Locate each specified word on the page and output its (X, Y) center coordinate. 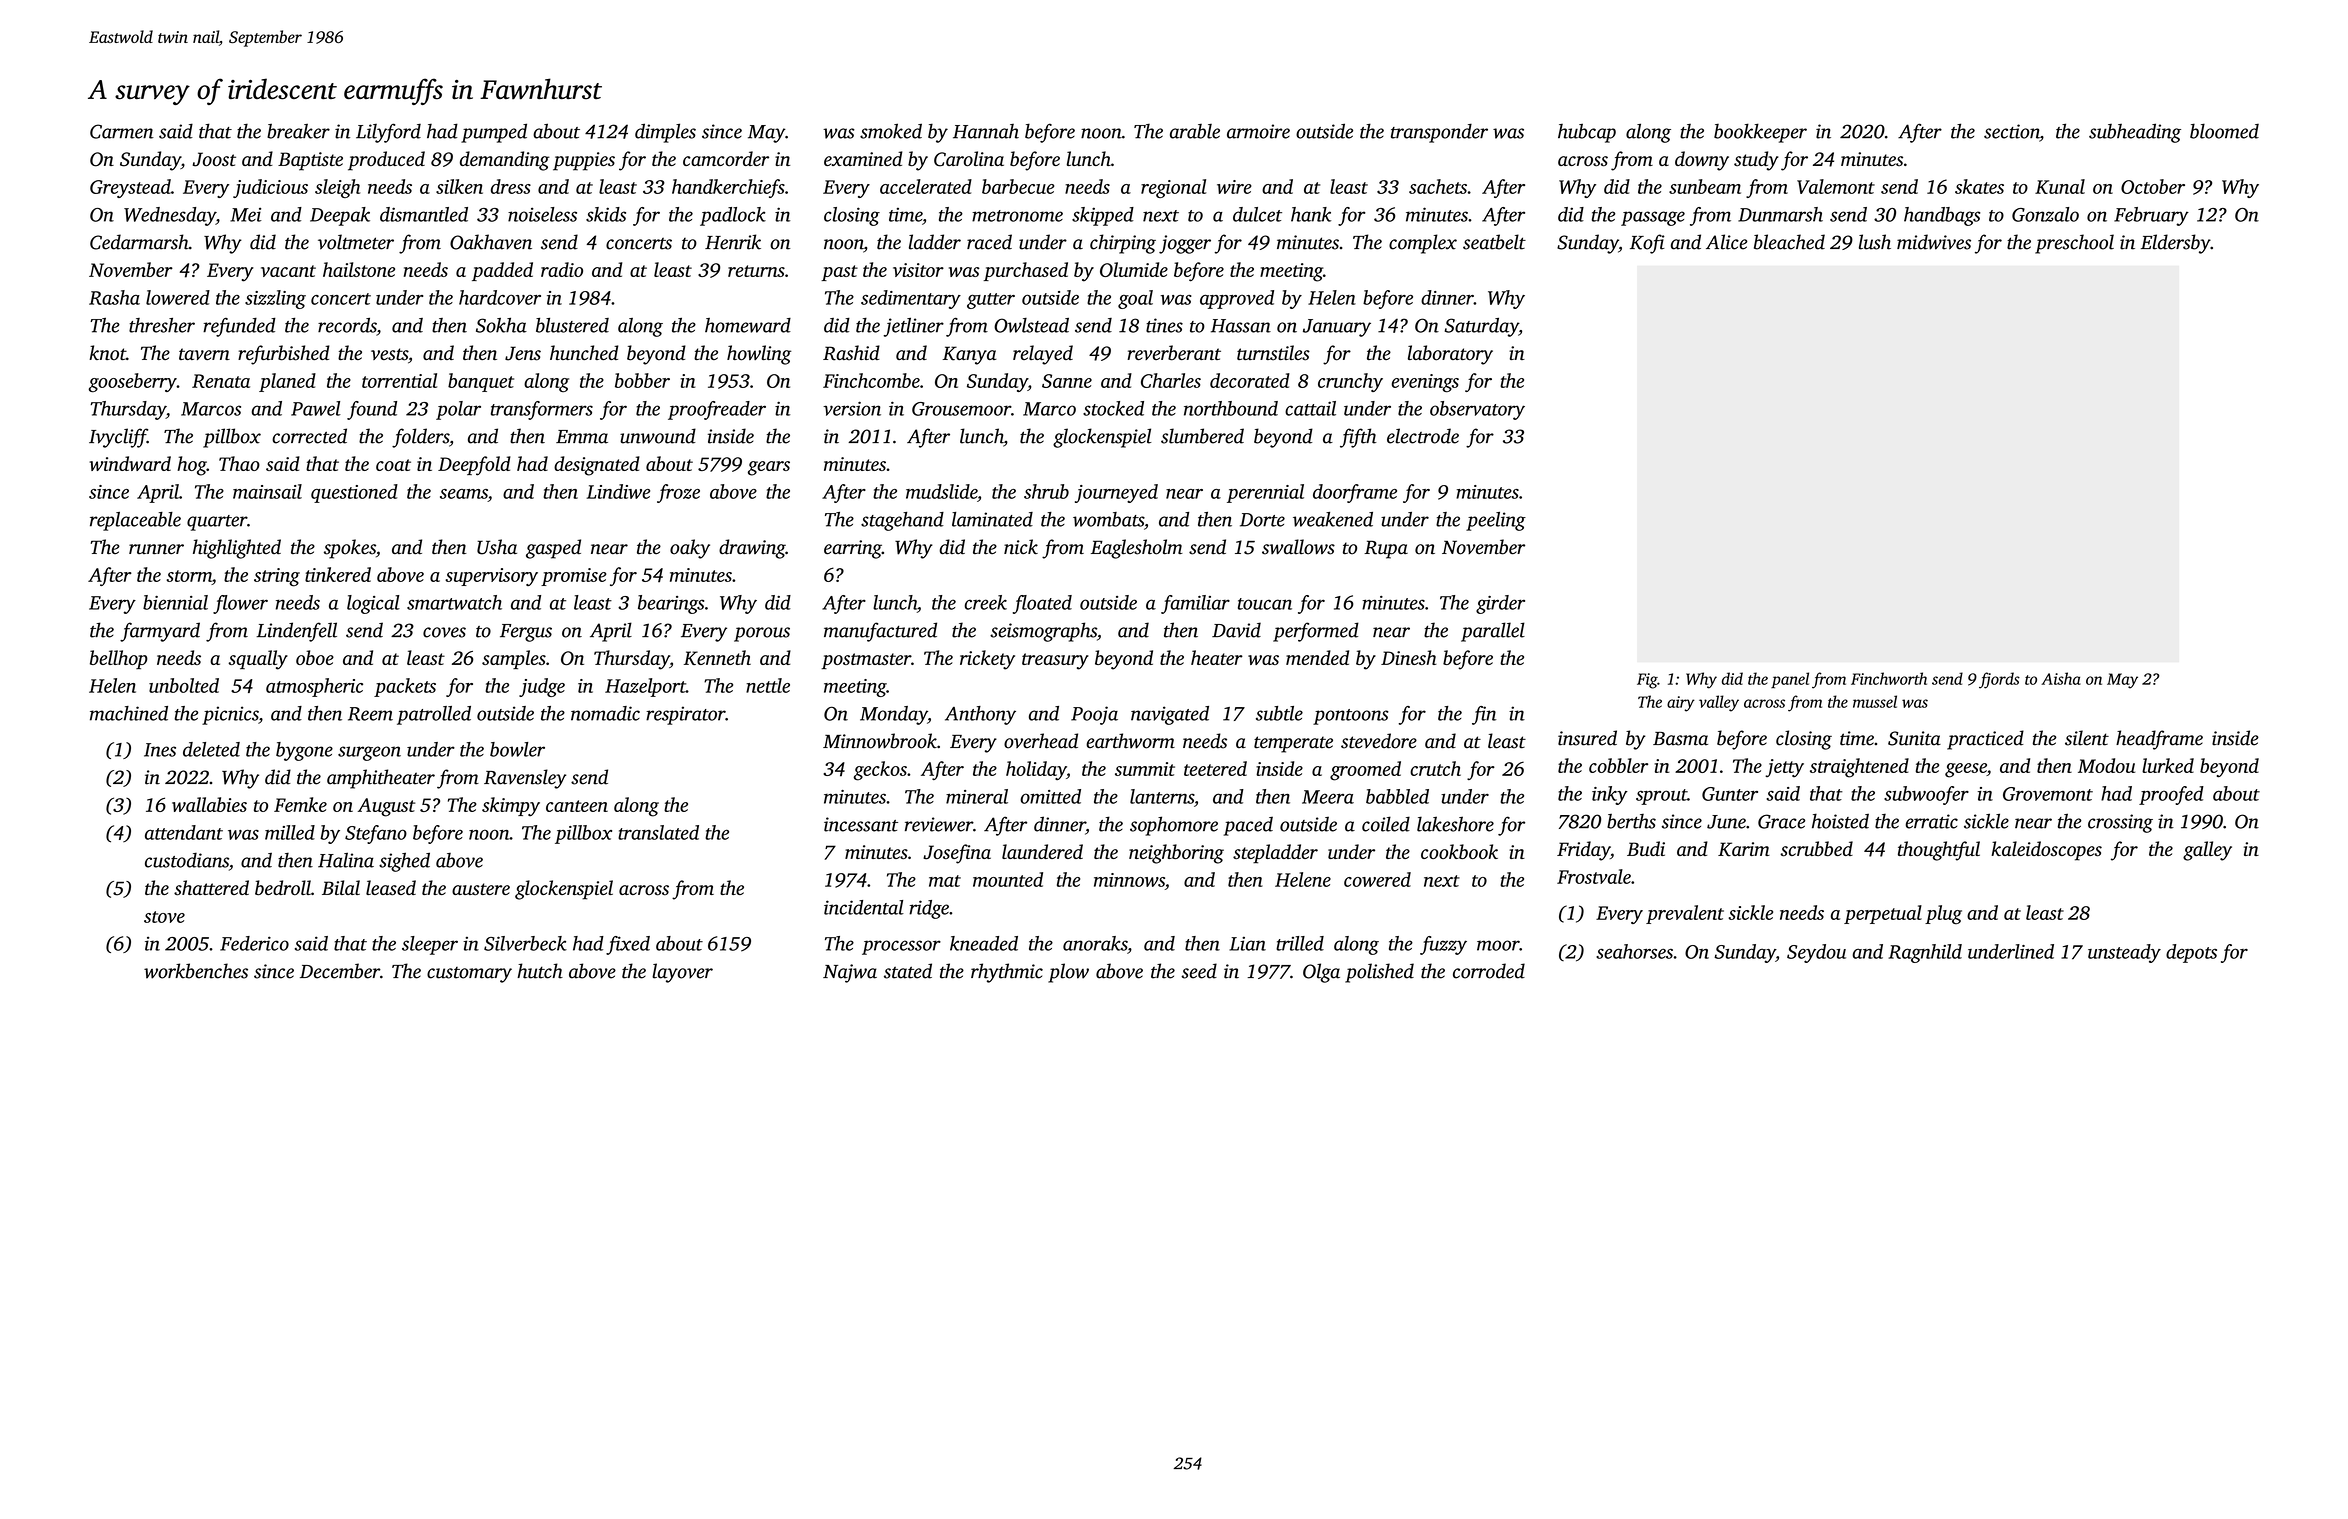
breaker (298, 131)
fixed (628, 945)
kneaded (984, 943)
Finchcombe (871, 380)
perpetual (1883, 914)
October (2153, 186)
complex (1423, 244)
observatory (1477, 410)
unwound (658, 436)
